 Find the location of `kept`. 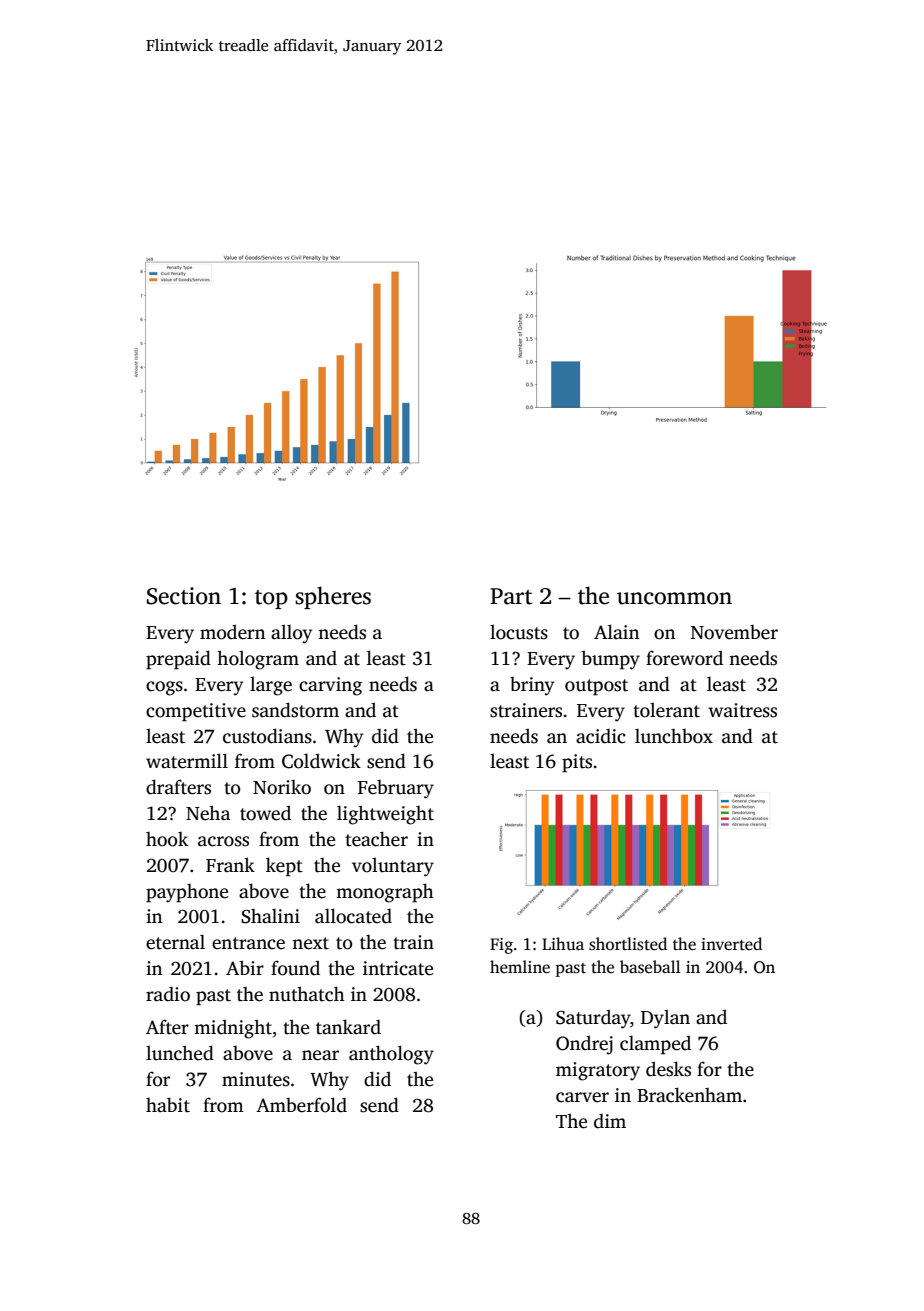

kept is located at coordinates (284, 867).
